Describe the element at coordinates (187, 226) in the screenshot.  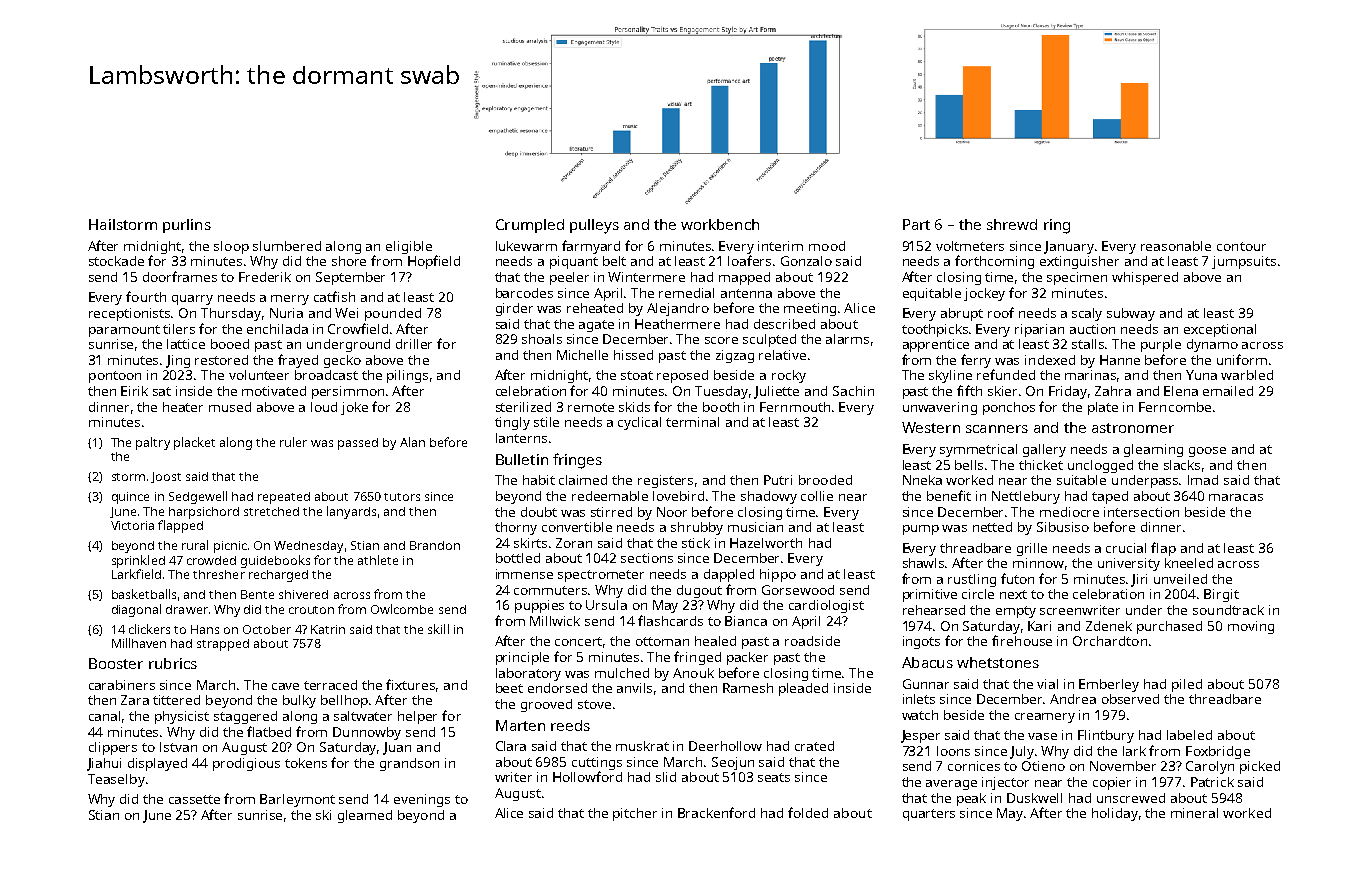
I see `purlins` at that location.
